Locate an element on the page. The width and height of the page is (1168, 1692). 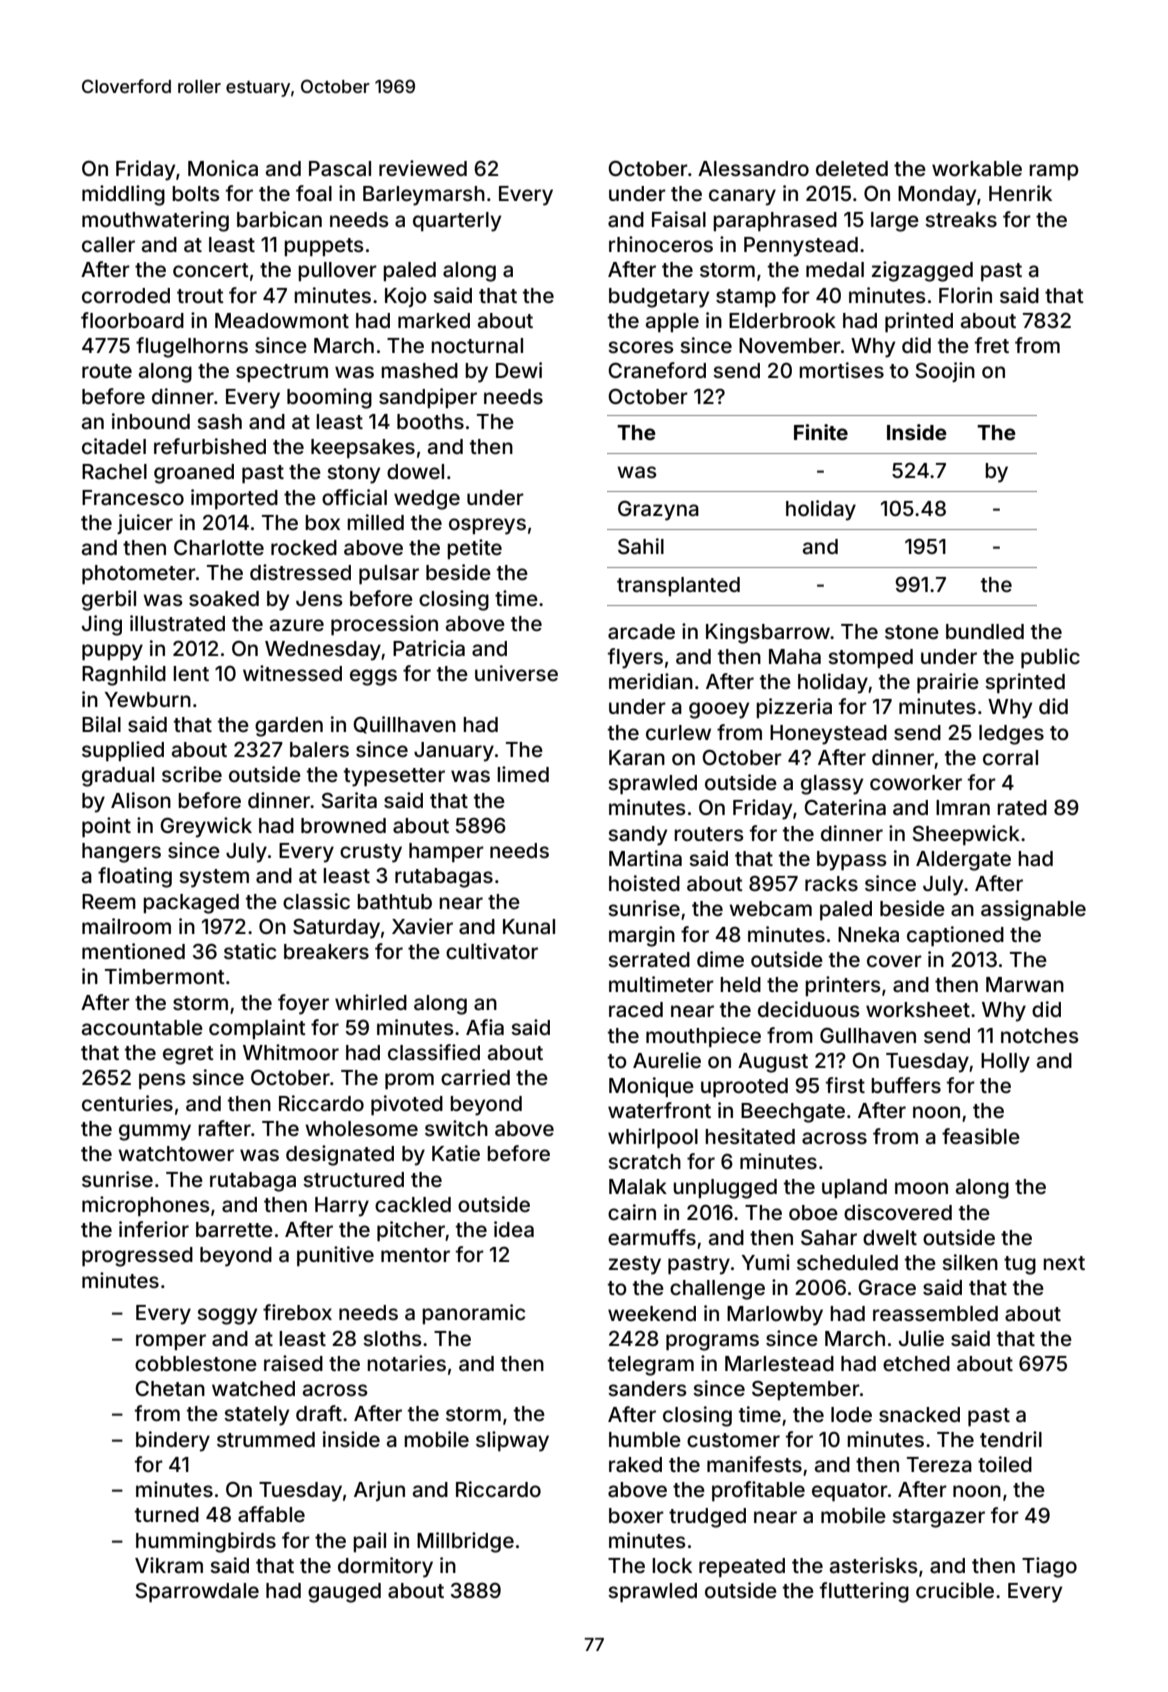
ramp is located at coordinates (1053, 172).
